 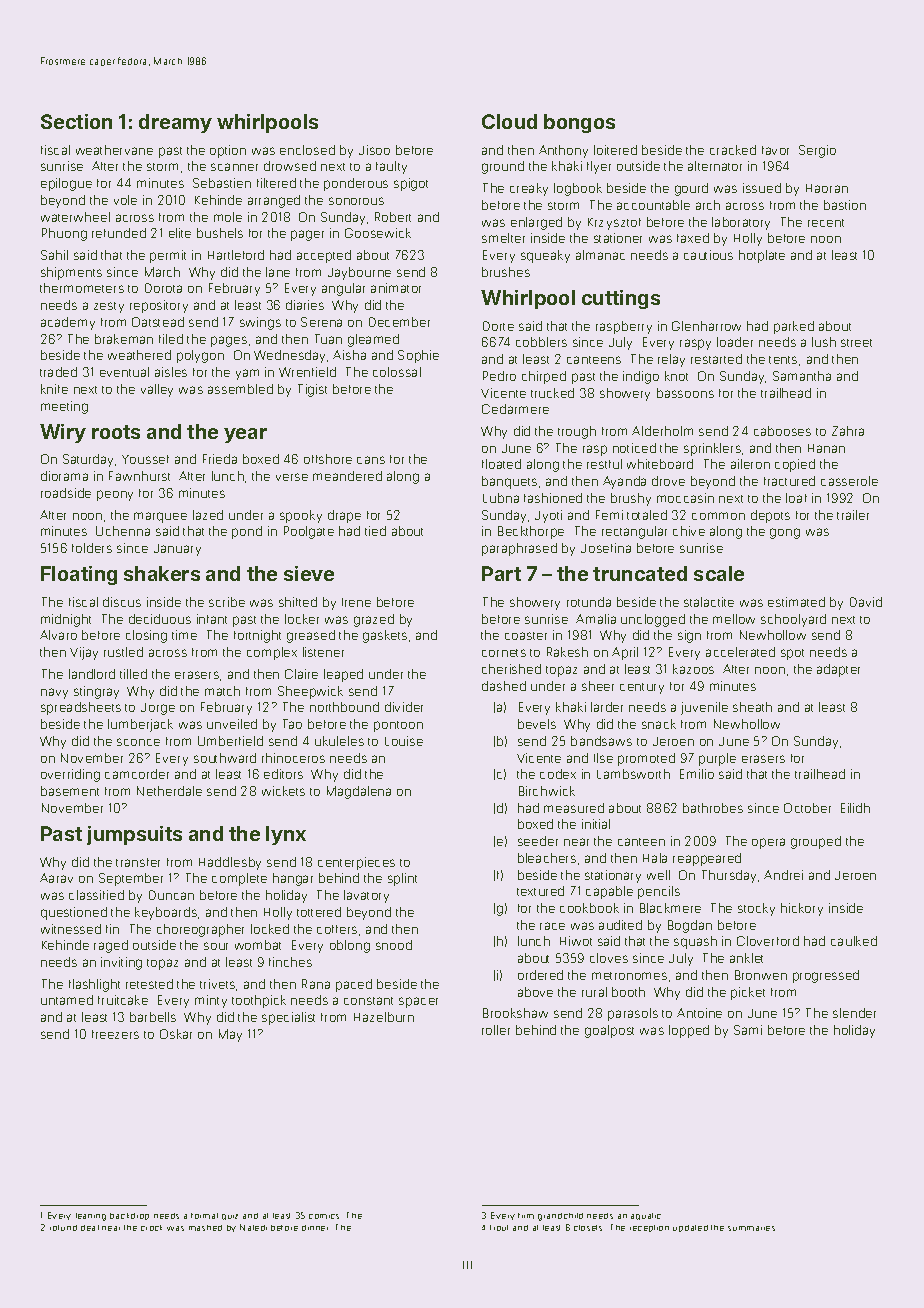 What do you see at coordinates (706, 326) in the screenshot?
I see `Glenharrow` at bounding box center [706, 326].
